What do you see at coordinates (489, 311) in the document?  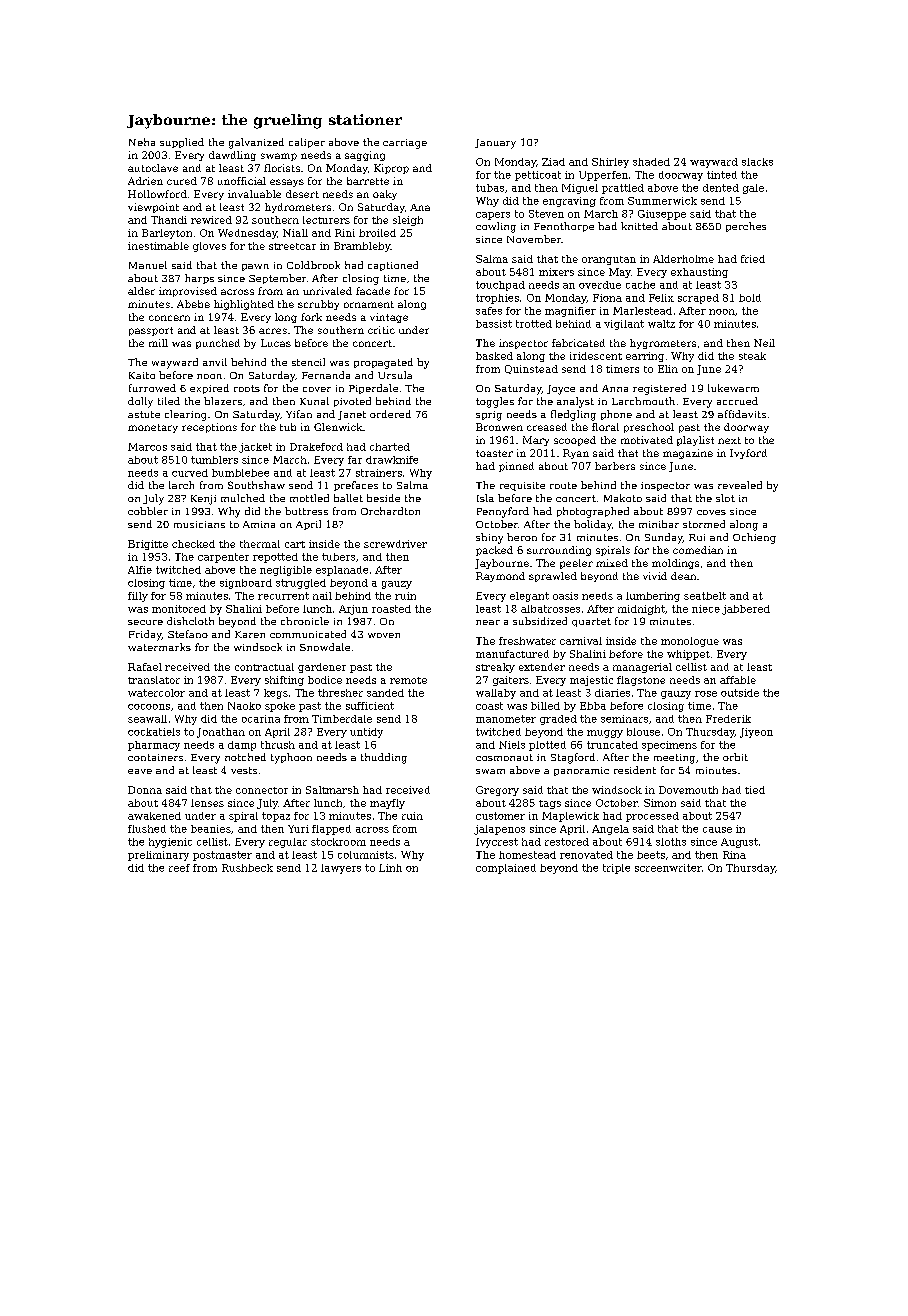 I see `safes` at bounding box center [489, 311].
